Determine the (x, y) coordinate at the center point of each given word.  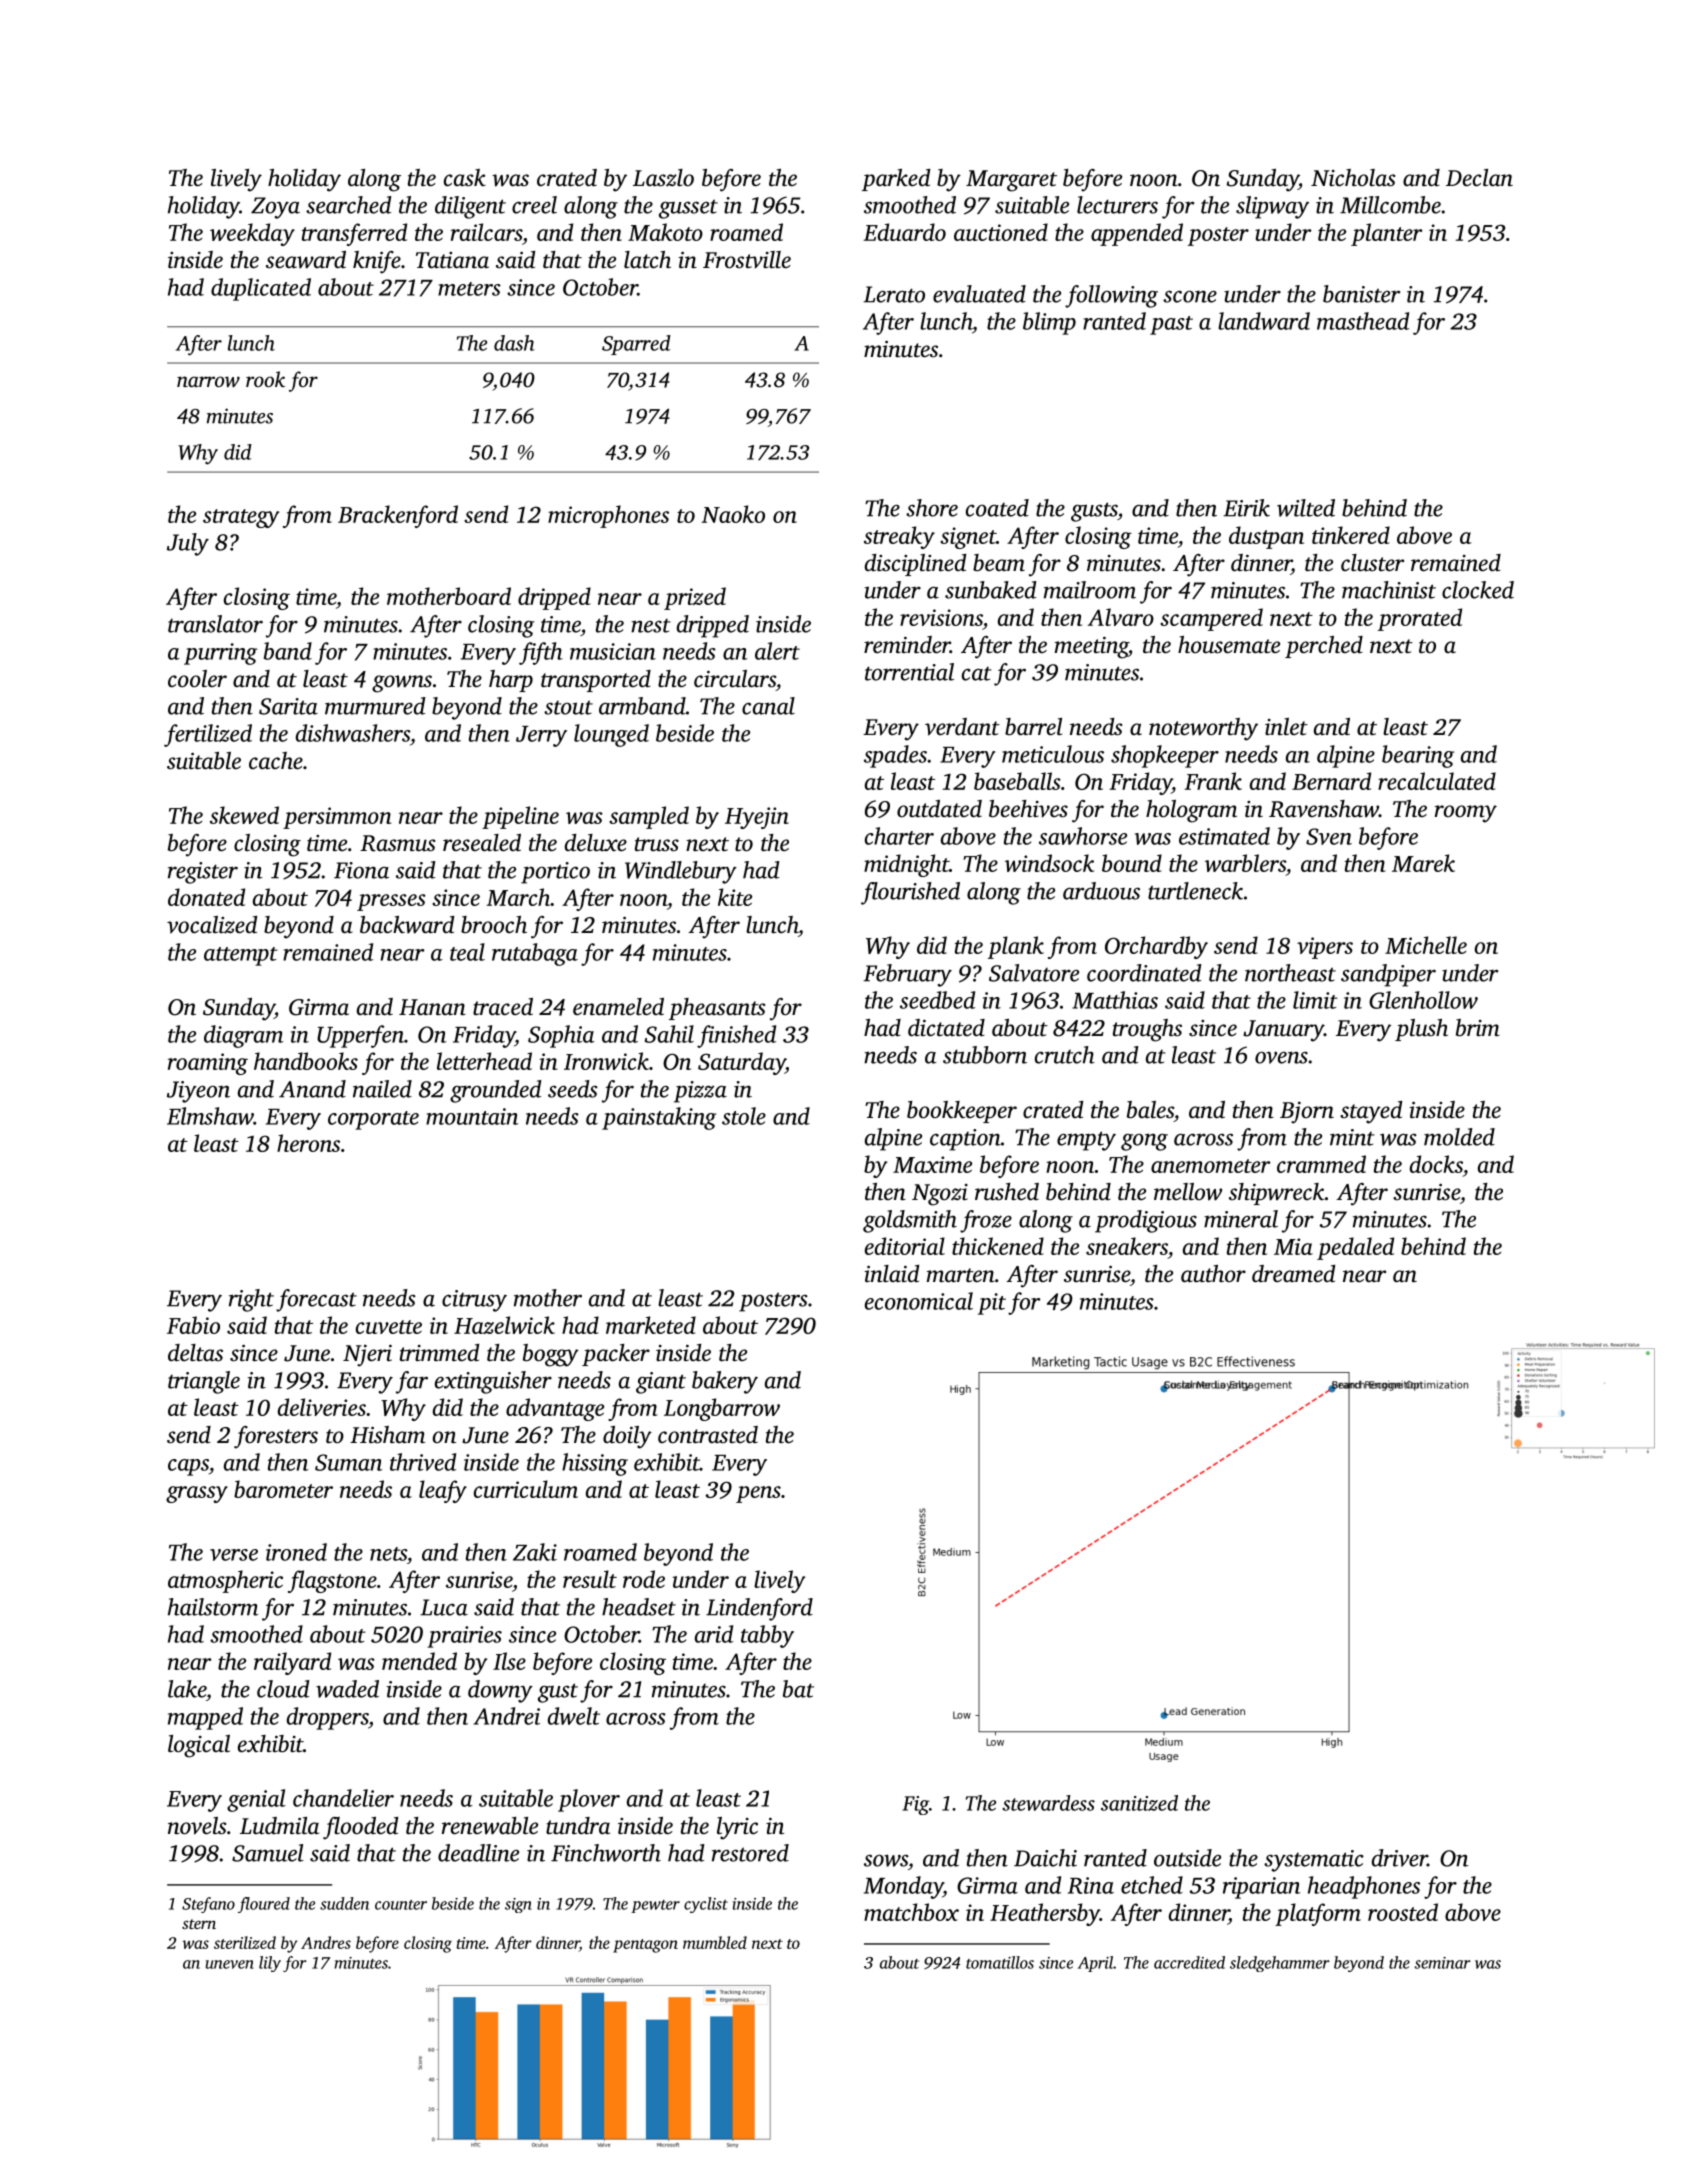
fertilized (208, 735)
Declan (1479, 178)
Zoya (275, 208)
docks (1436, 1164)
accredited (1189, 1962)
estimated (1224, 836)
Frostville (747, 260)
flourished (910, 893)
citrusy (474, 1301)
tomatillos (1000, 1962)
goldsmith (910, 1221)
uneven (230, 1964)
